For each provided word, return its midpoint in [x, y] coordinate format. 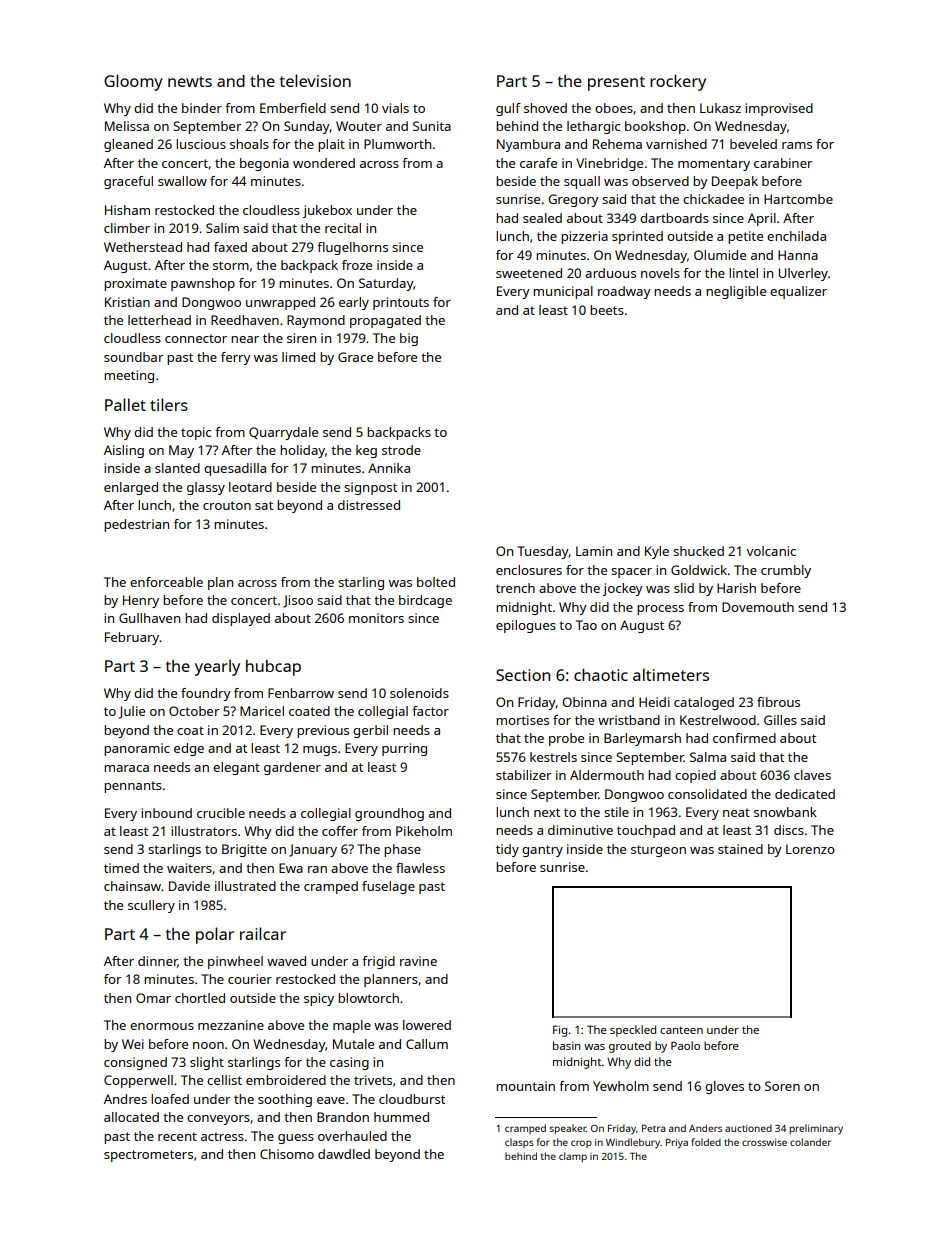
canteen [681, 1030]
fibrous [778, 702]
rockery [678, 82]
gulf [508, 109]
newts [190, 81]
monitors [376, 618]
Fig [560, 1031]
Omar [153, 998]
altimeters [671, 674]
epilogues [526, 626]
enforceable [166, 582]
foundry [206, 694]
